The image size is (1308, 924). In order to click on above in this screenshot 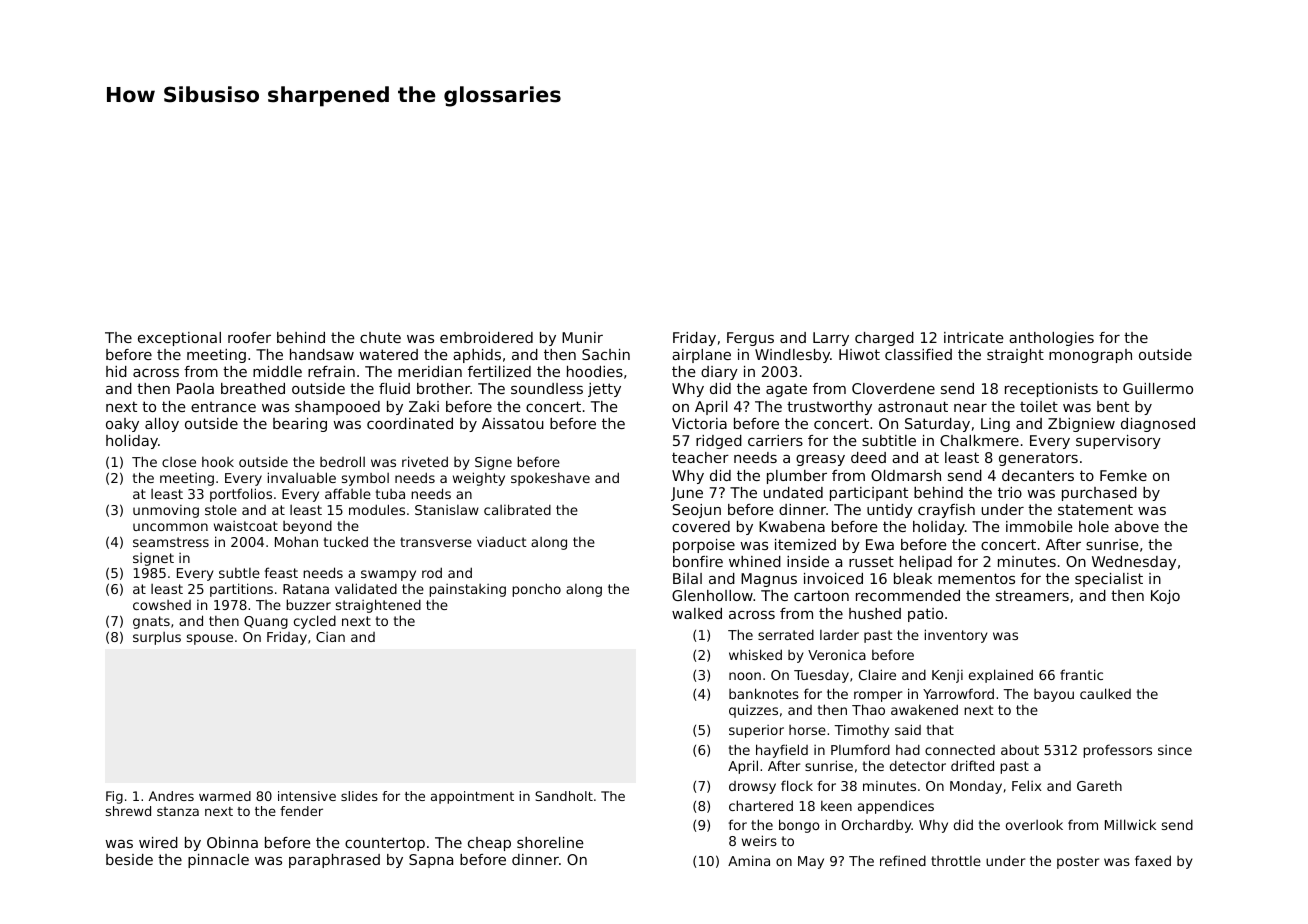, I will do `click(1137, 526)`.
